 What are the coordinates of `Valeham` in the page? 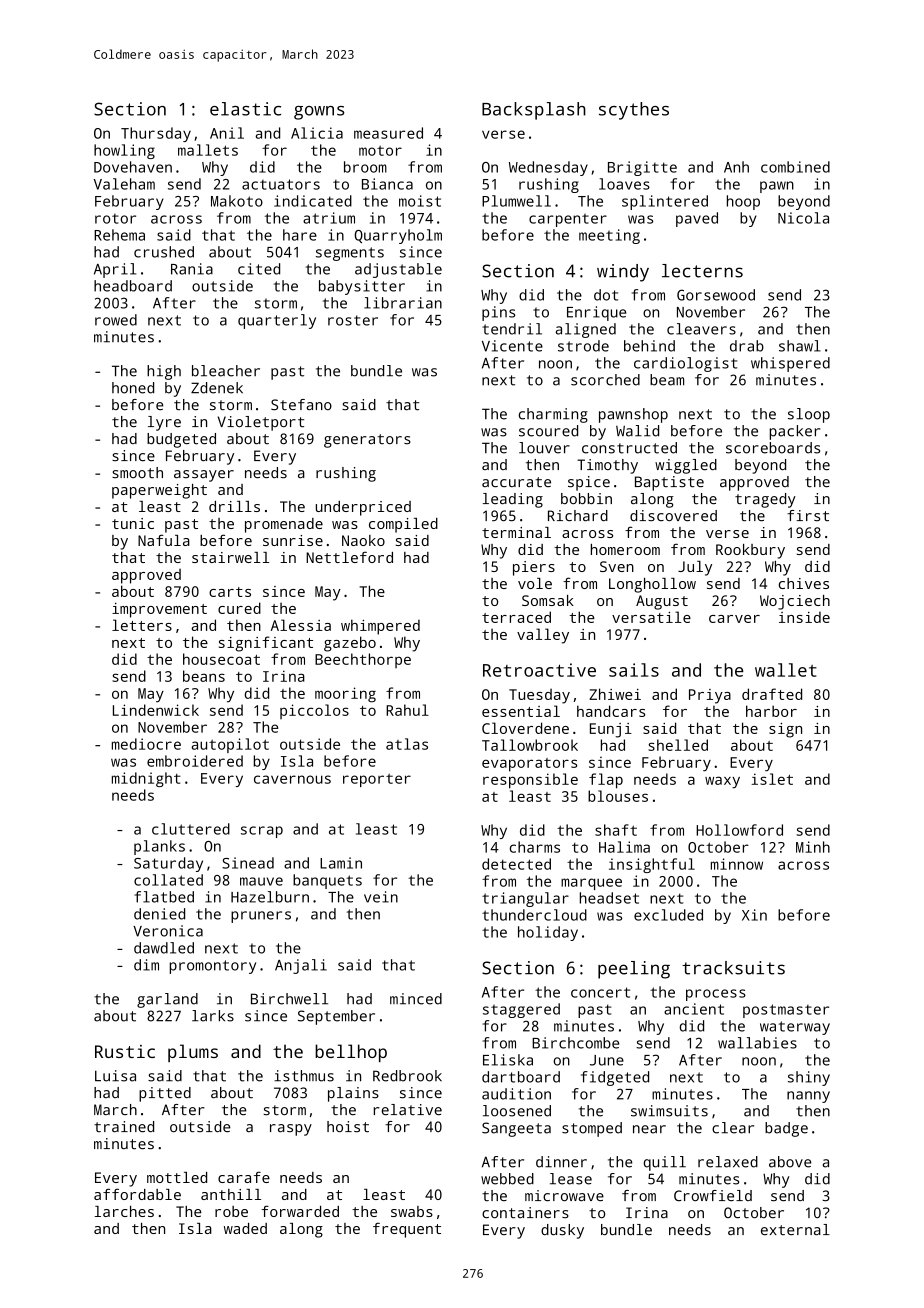 It's located at (124, 184).
